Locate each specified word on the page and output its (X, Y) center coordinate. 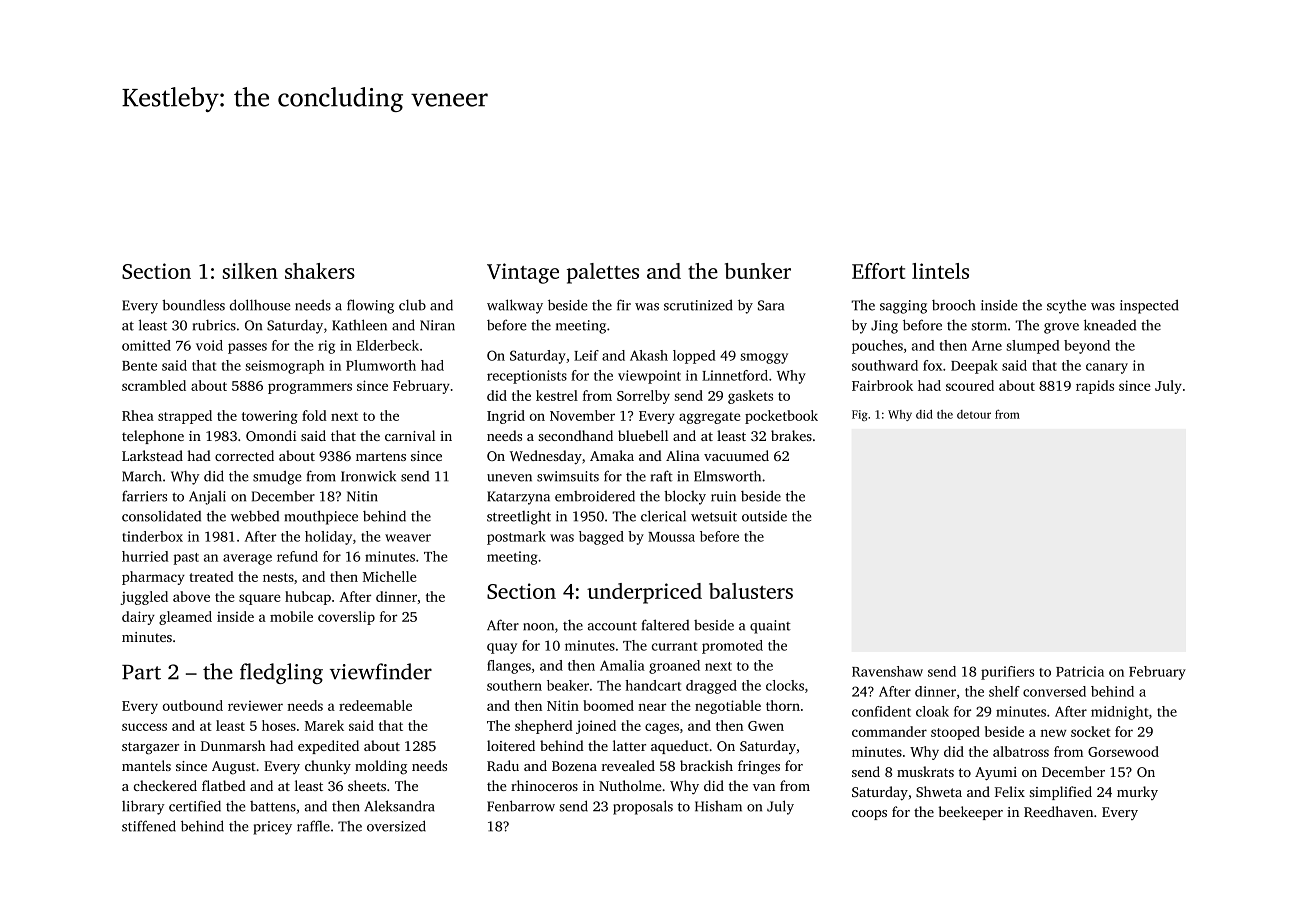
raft (662, 476)
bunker (758, 271)
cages (662, 728)
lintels (940, 271)
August (234, 768)
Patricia (1080, 671)
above (191, 596)
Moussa (671, 537)
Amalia (622, 665)
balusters (751, 591)
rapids (1095, 387)
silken (250, 271)
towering (270, 417)
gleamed (185, 618)
